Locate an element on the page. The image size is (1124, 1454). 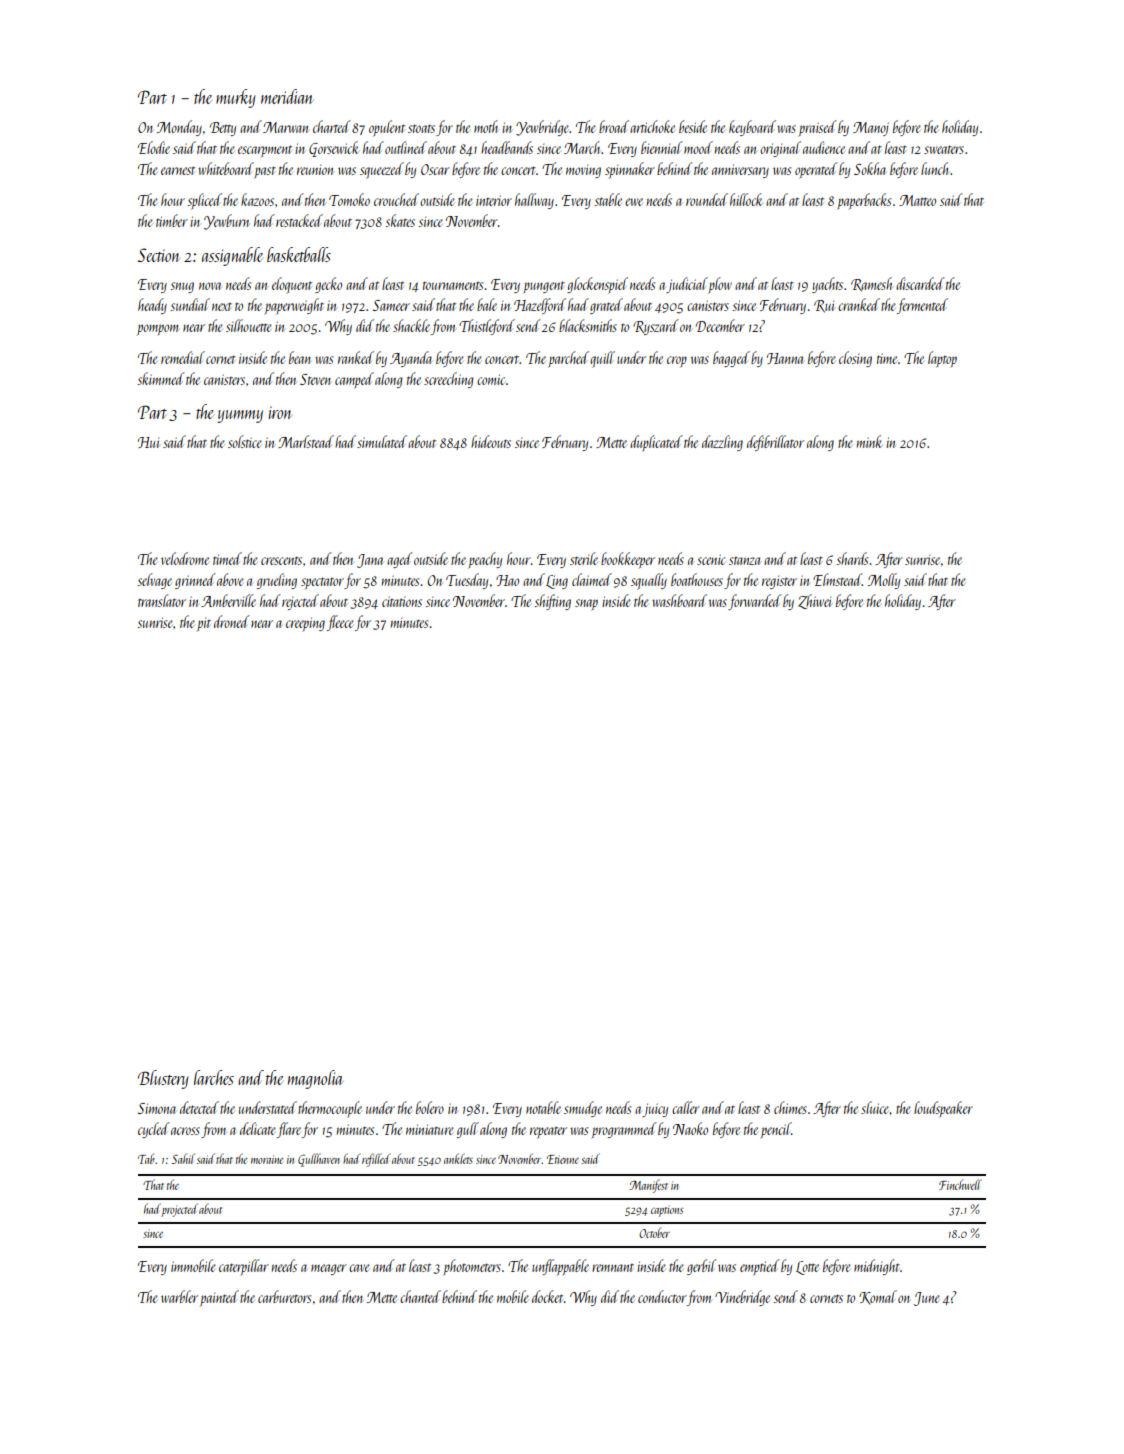
forwarded is located at coordinates (754, 602).
